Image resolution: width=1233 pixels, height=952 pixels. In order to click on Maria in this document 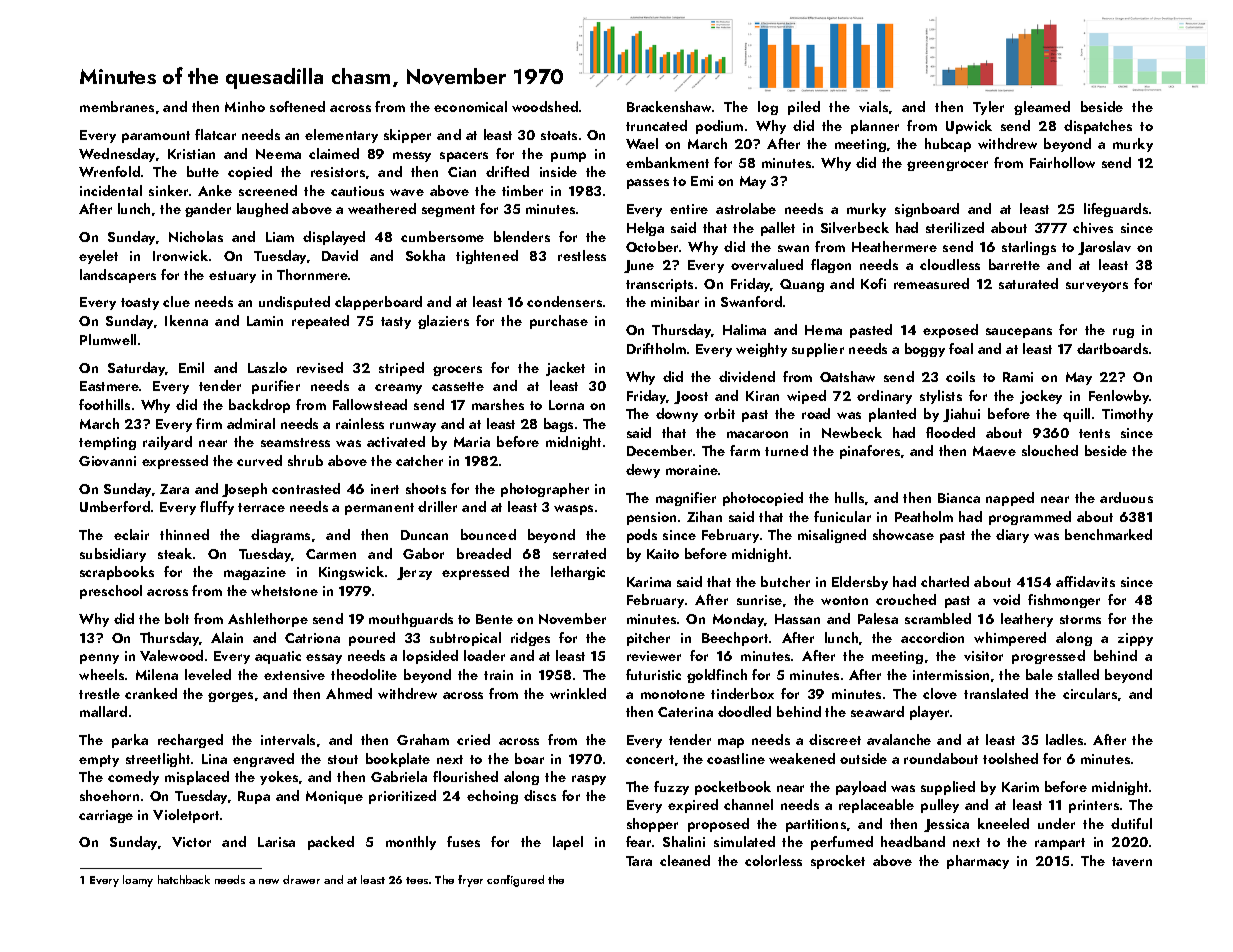, I will do `click(472, 442)`.
